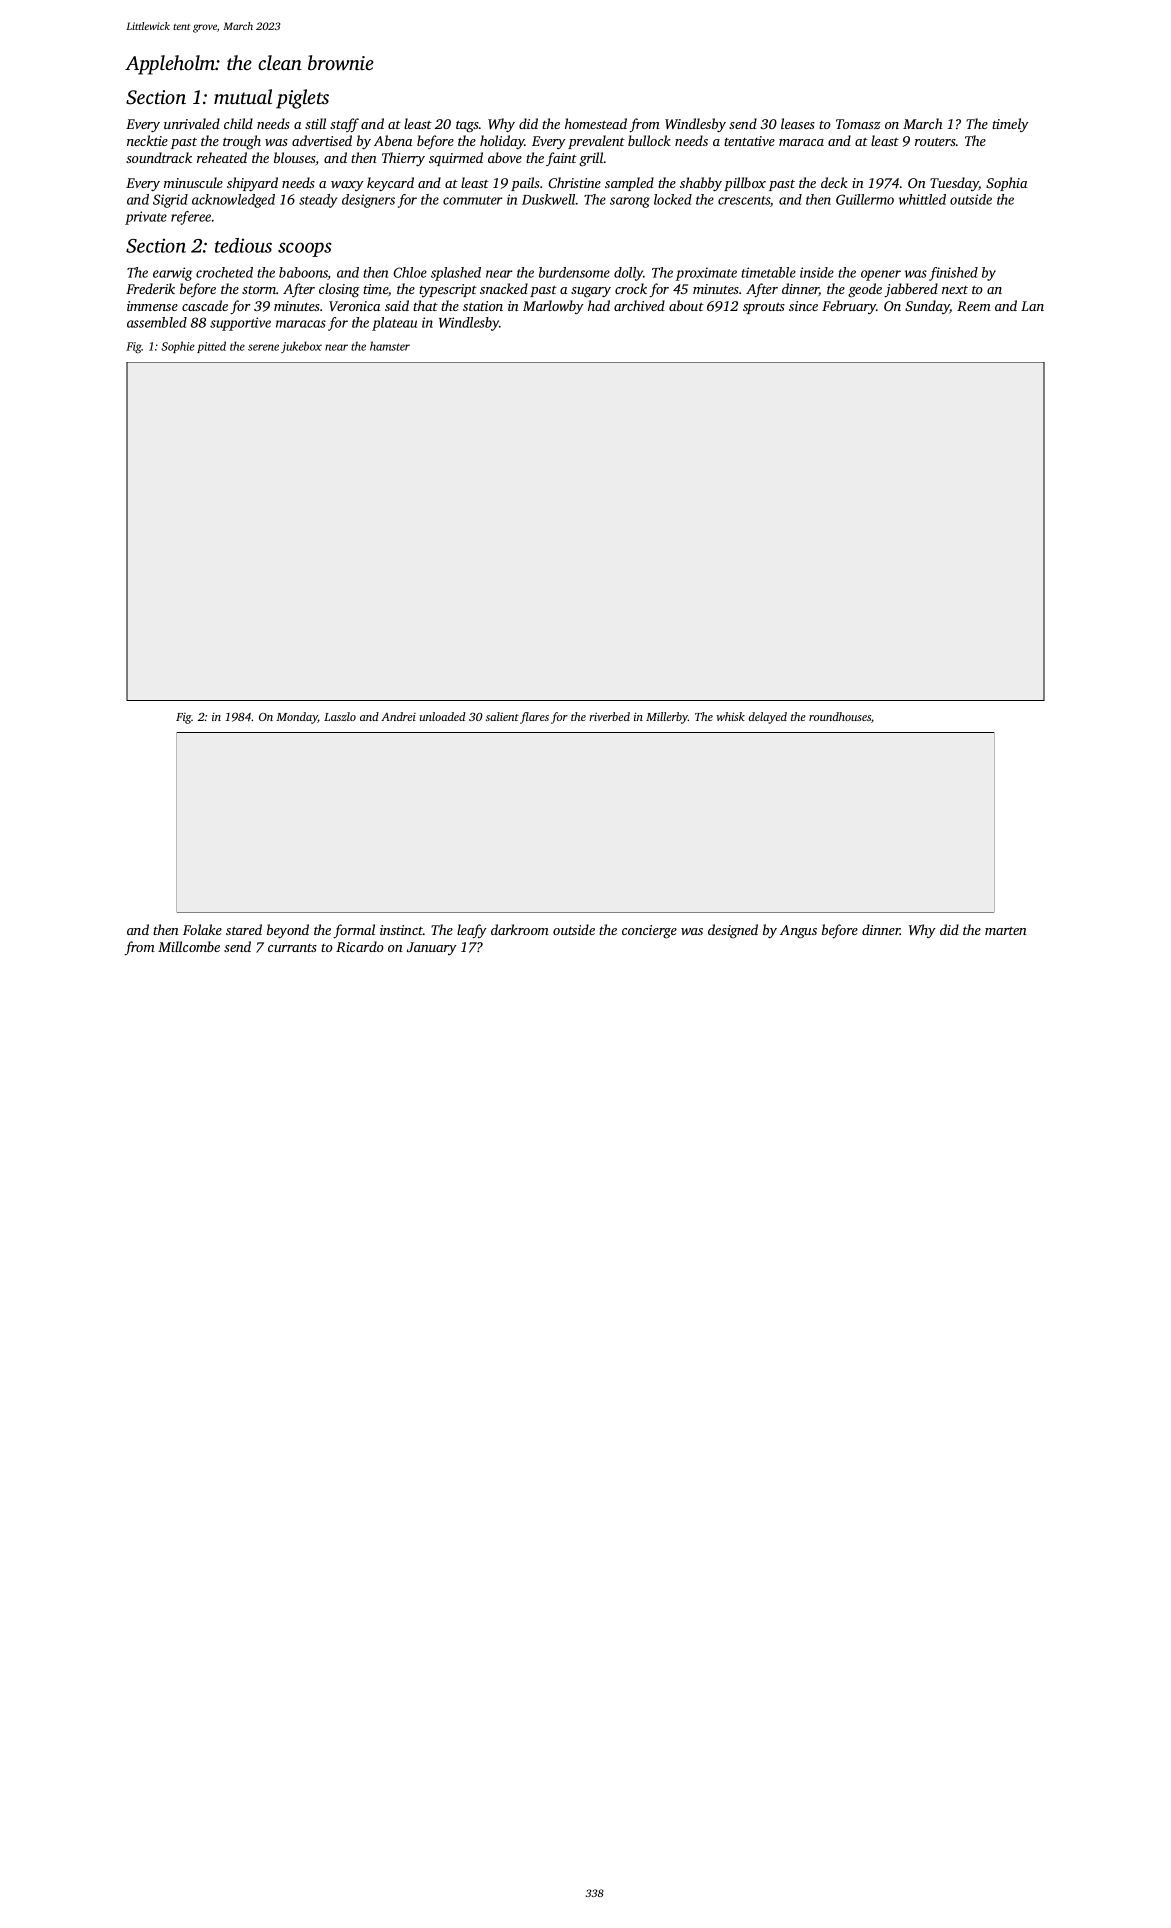 The height and width of the screenshot is (1928, 1171). What do you see at coordinates (390, 346) in the screenshot?
I see `hamster` at bounding box center [390, 346].
